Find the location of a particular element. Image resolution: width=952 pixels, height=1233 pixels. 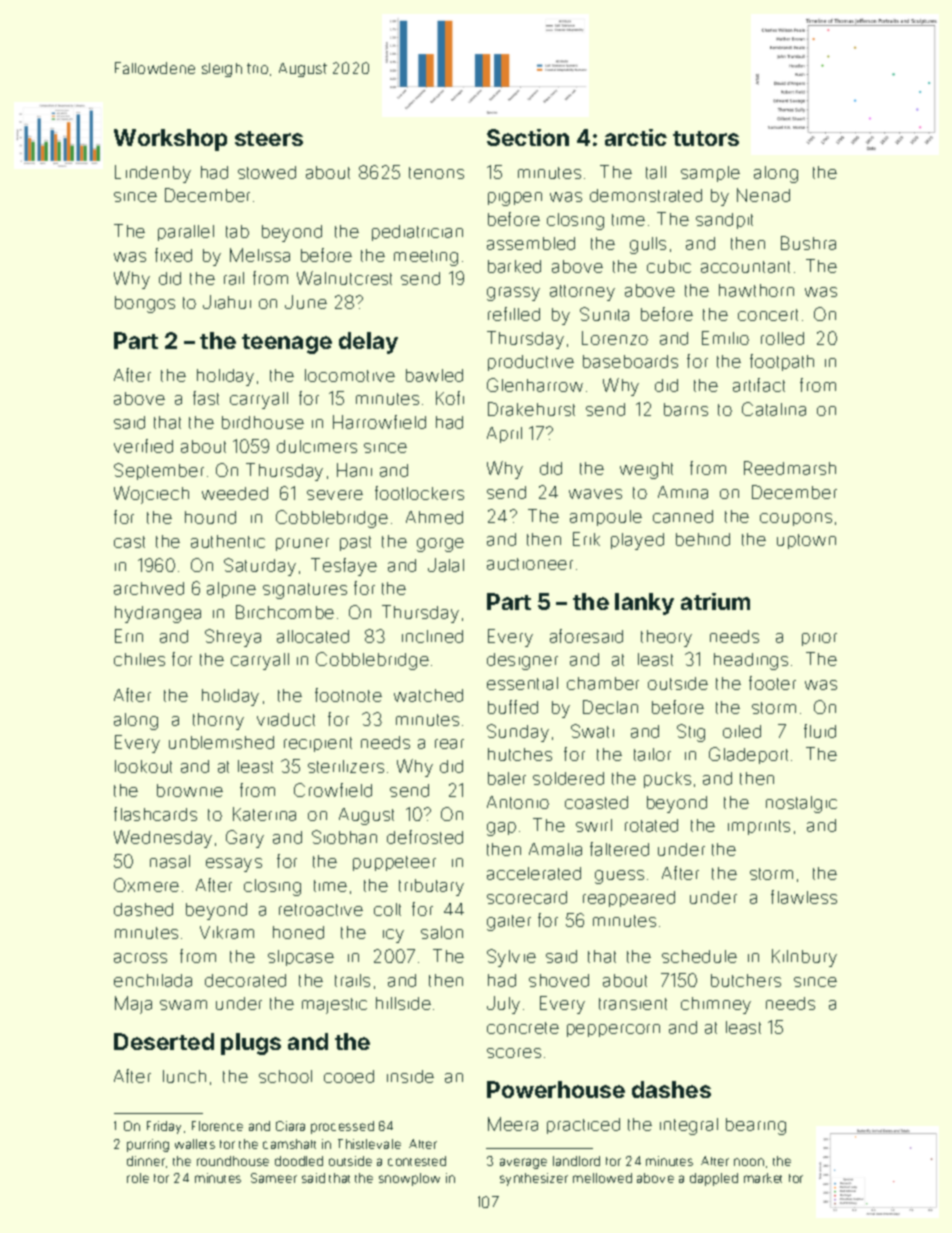

steers is located at coordinates (269, 138).
